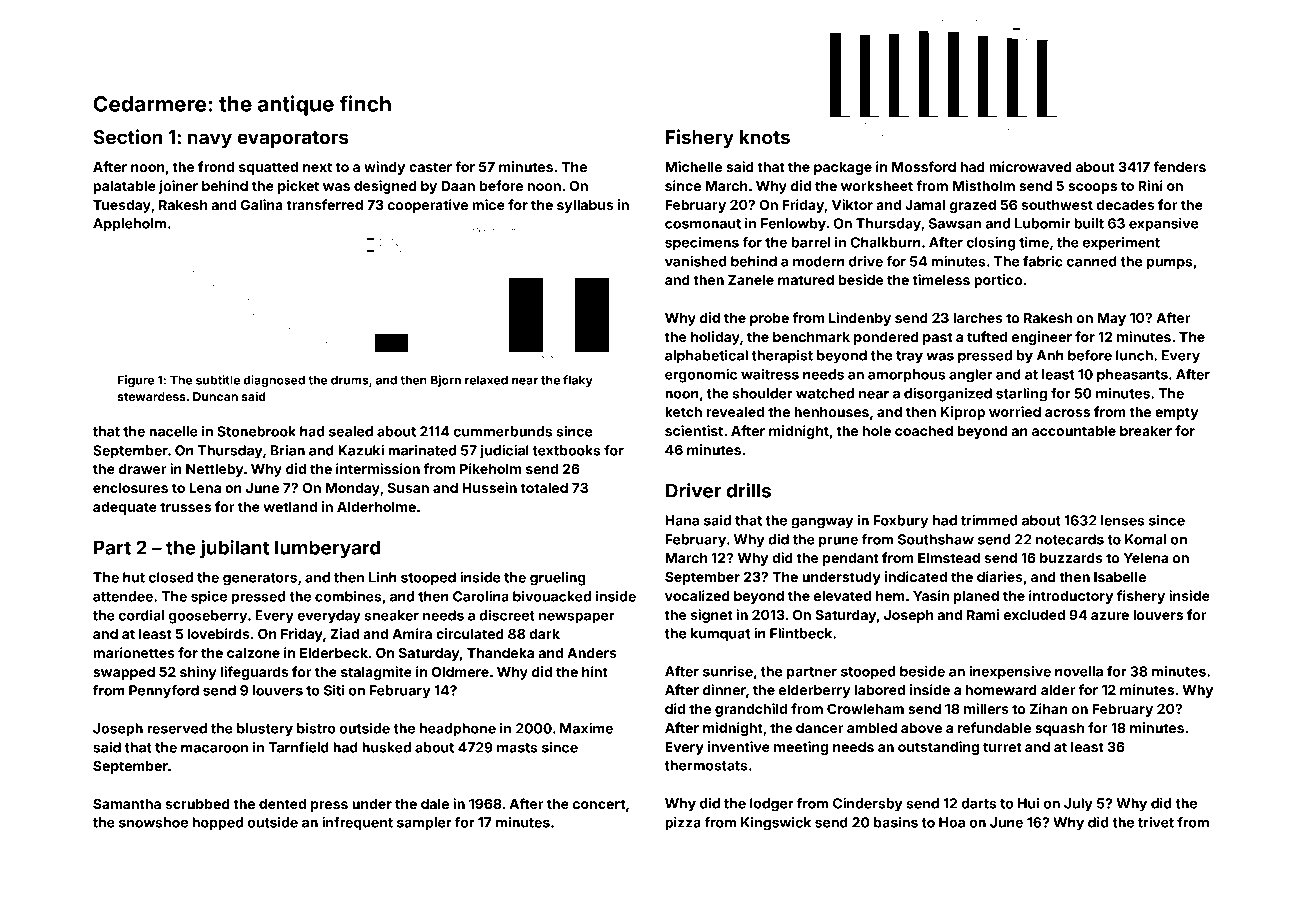 Image resolution: width=1308 pixels, height=924 pixels. Describe the element at coordinates (357, 824) in the document. I see `infrequent` at that location.
